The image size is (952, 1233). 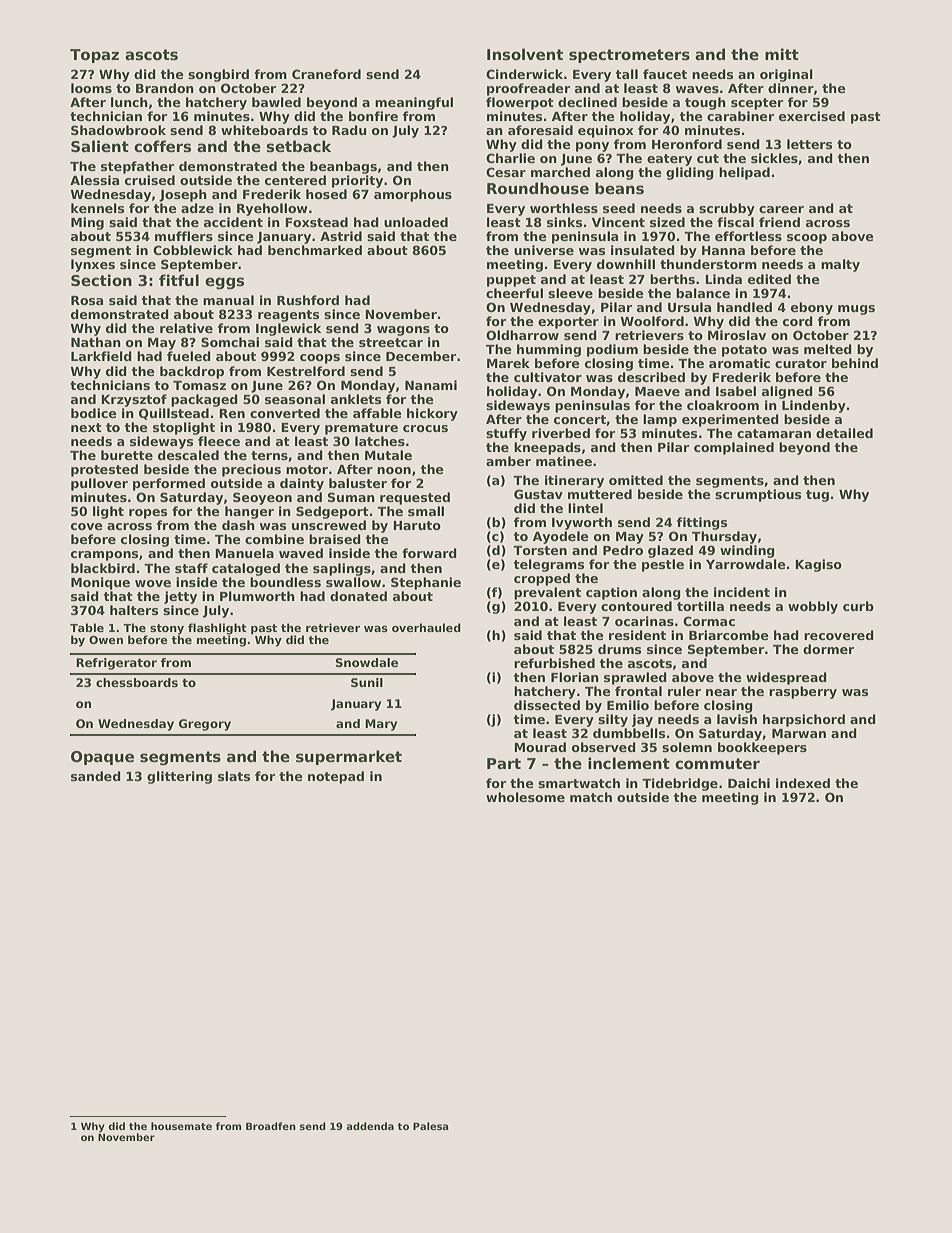 I want to click on dissected, so click(x=547, y=705).
